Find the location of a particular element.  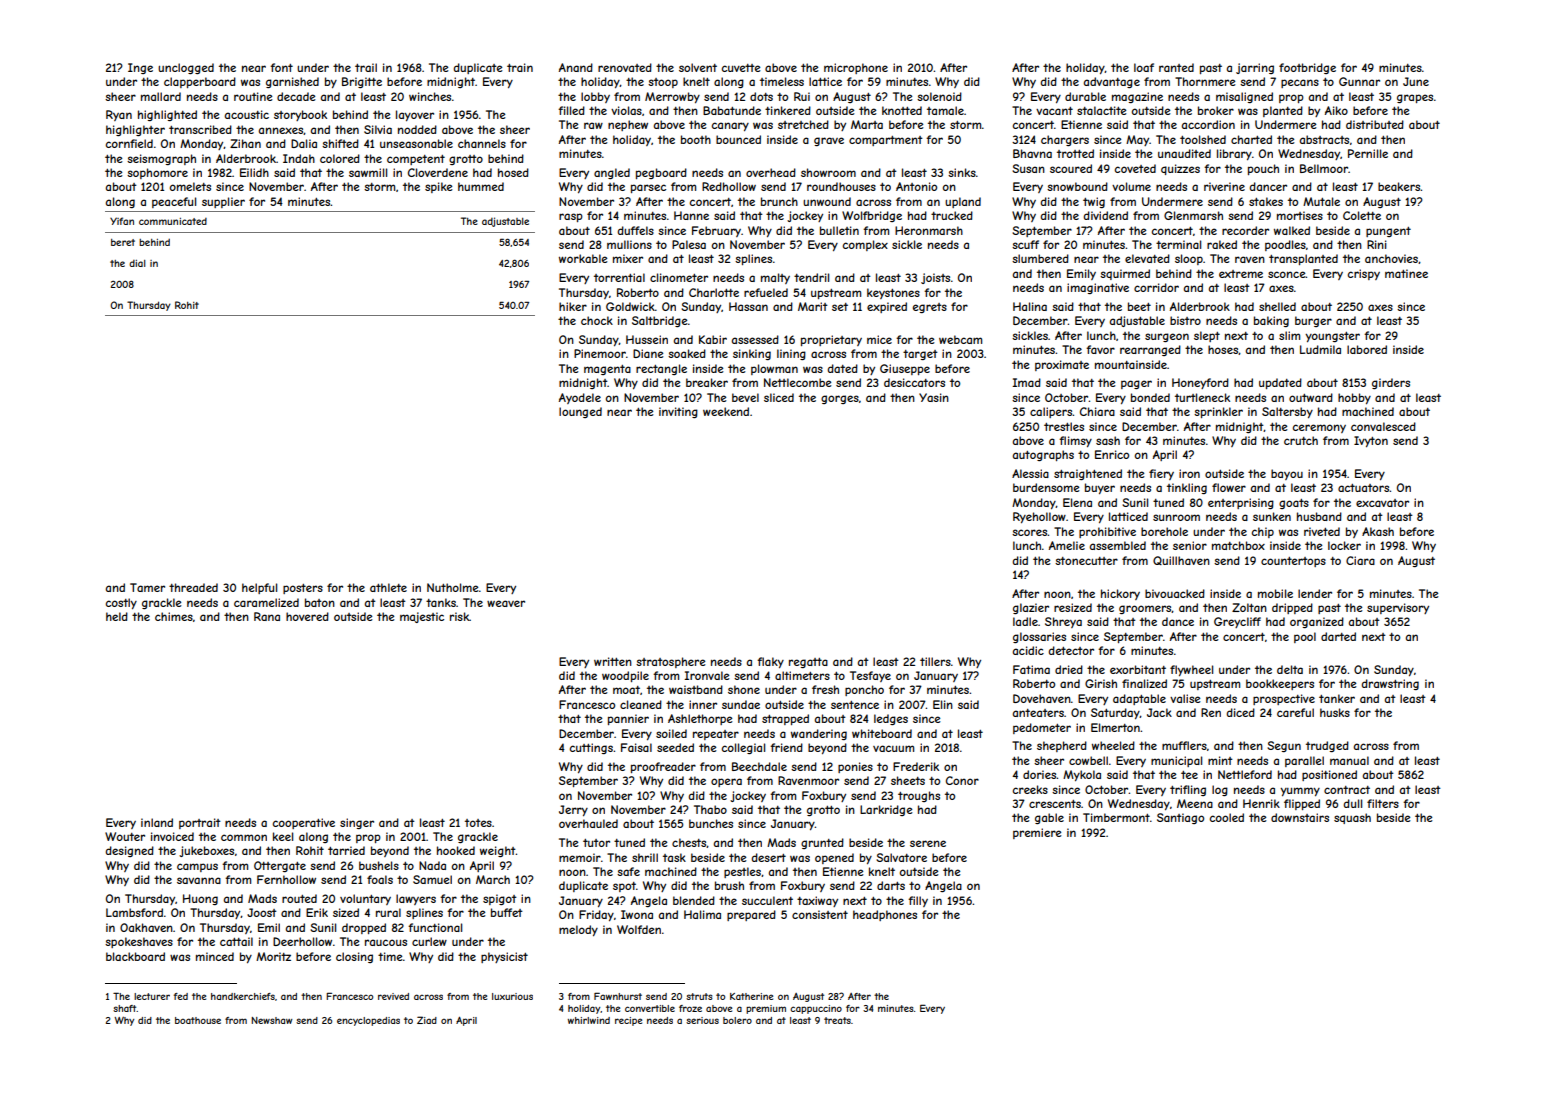

treats is located at coordinates (837, 1020).
